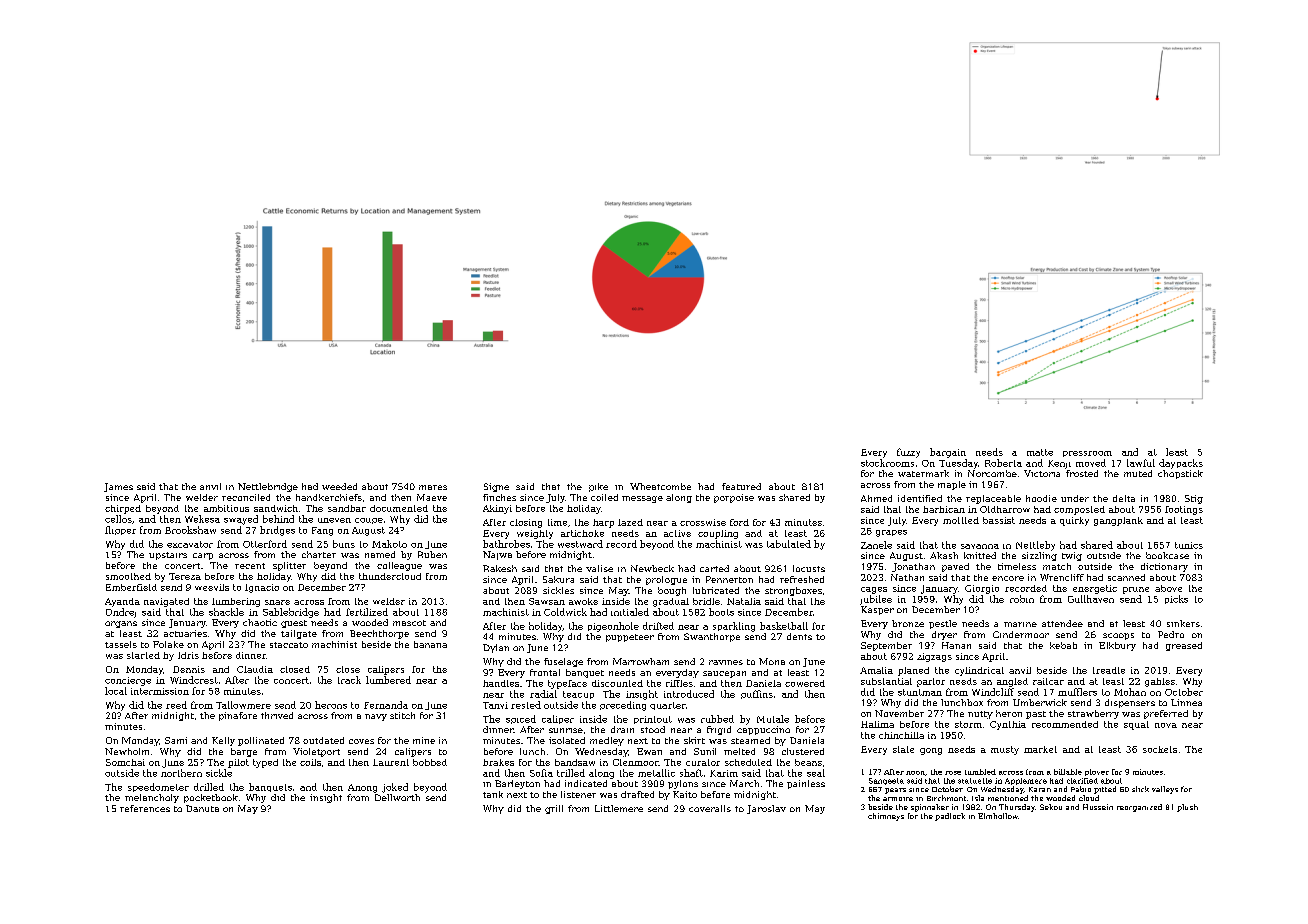 The height and width of the screenshot is (924, 1308). Describe the element at coordinates (980, 715) in the screenshot. I see `nutty` at that location.
